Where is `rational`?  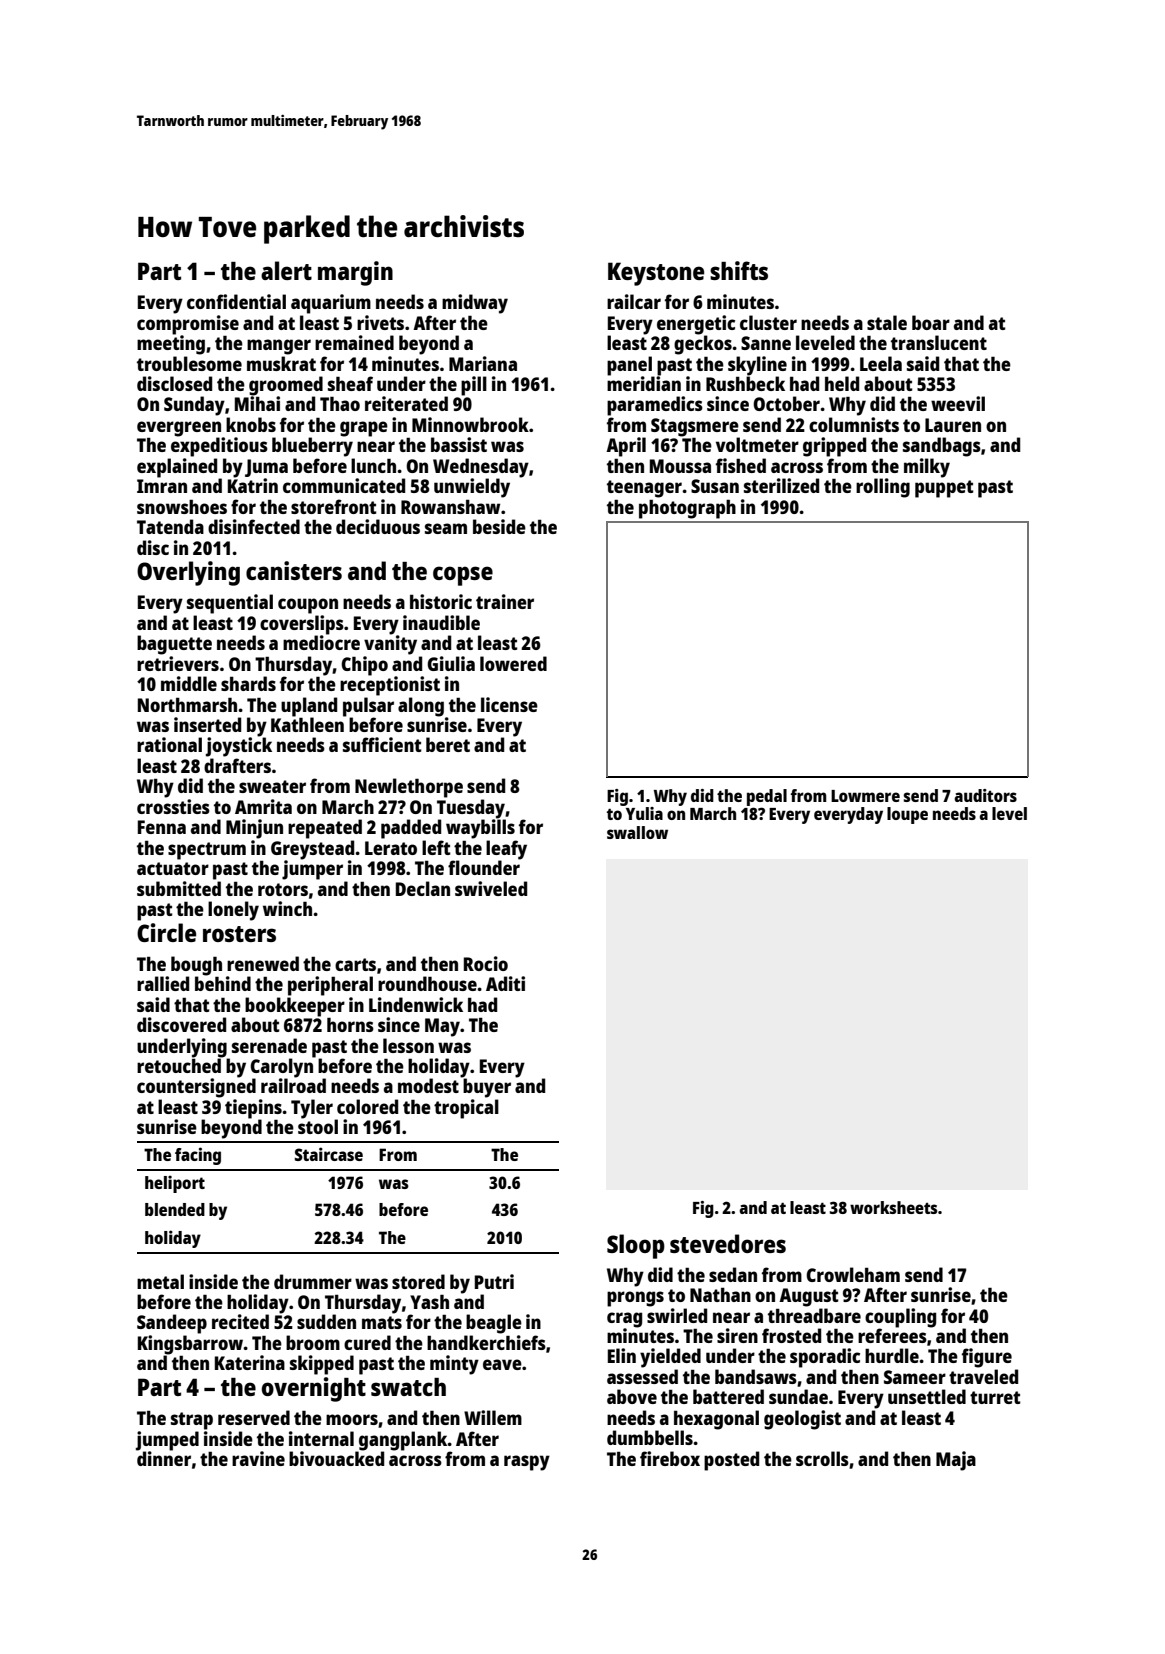
rational is located at coordinates (169, 744).
